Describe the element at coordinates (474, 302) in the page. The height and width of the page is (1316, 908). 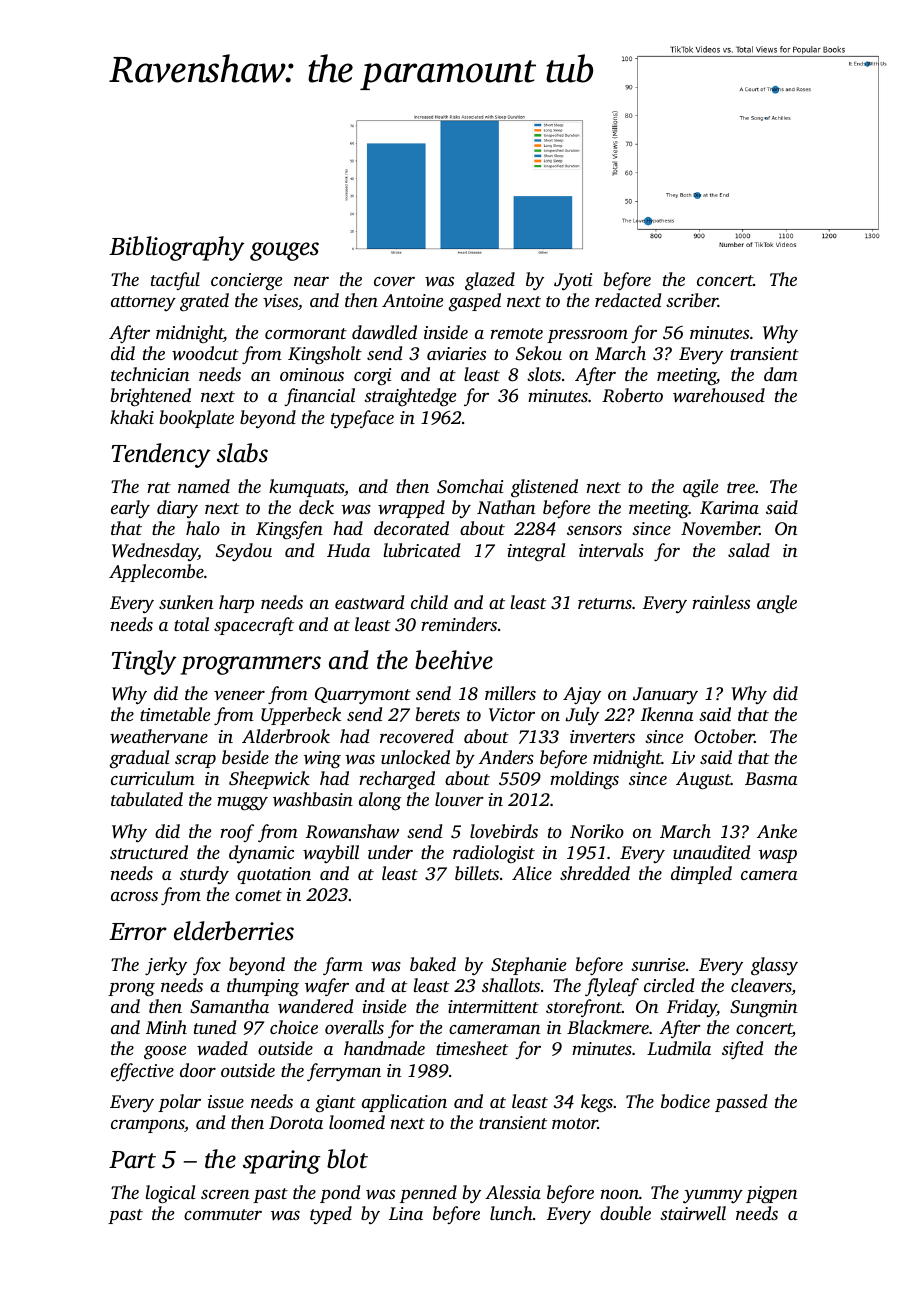
I see `gasped` at that location.
